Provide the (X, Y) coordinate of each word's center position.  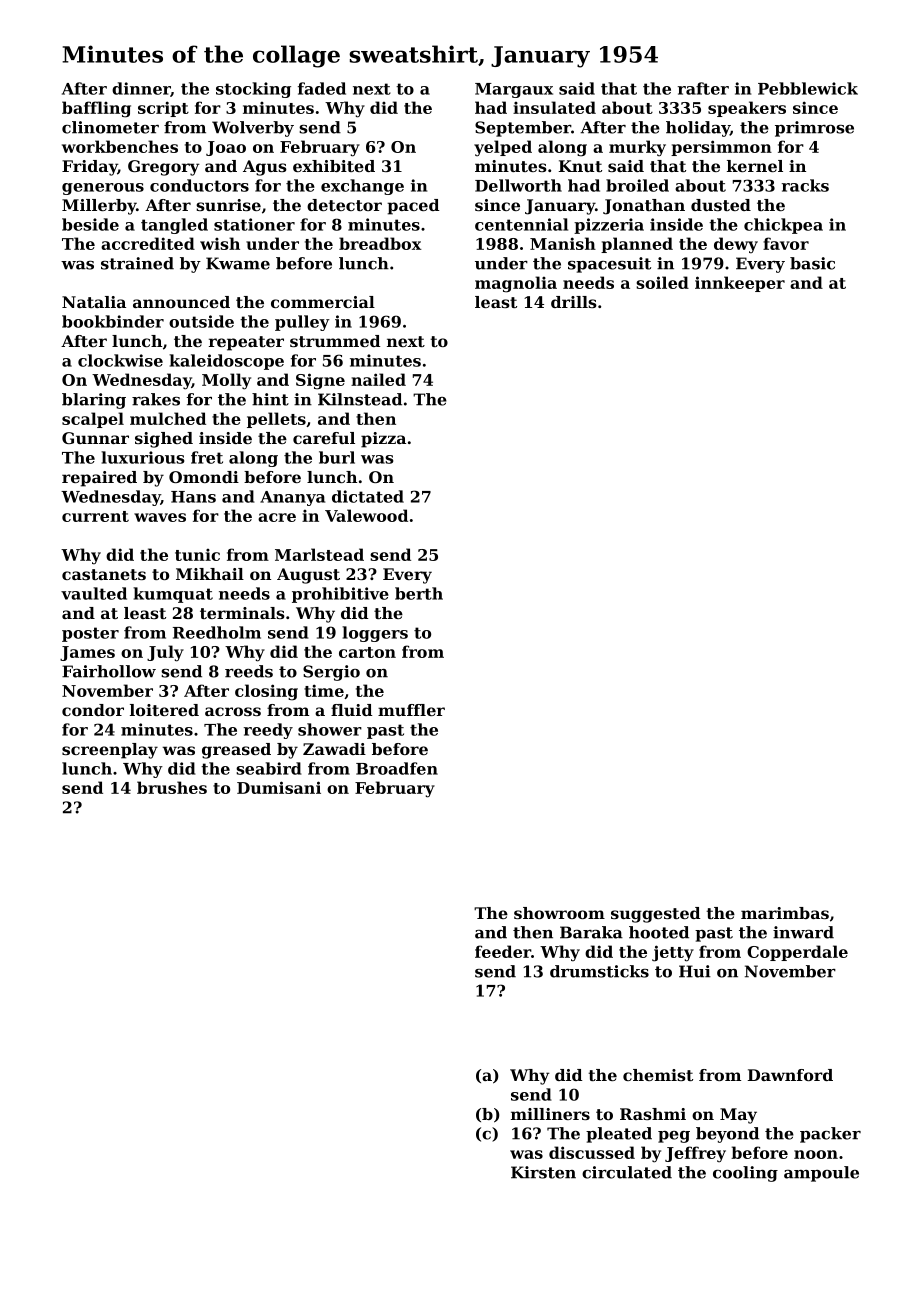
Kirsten (543, 1172)
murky (637, 148)
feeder (503, 951)
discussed (592, 1152)
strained (137, 263)
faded (322, 88)
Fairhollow (109, 671)
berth (419, 593)
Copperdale (797, 953)
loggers (375, 634)
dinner (141, 89)
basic (812, 263)
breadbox (380, 243)
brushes (172, 787)
